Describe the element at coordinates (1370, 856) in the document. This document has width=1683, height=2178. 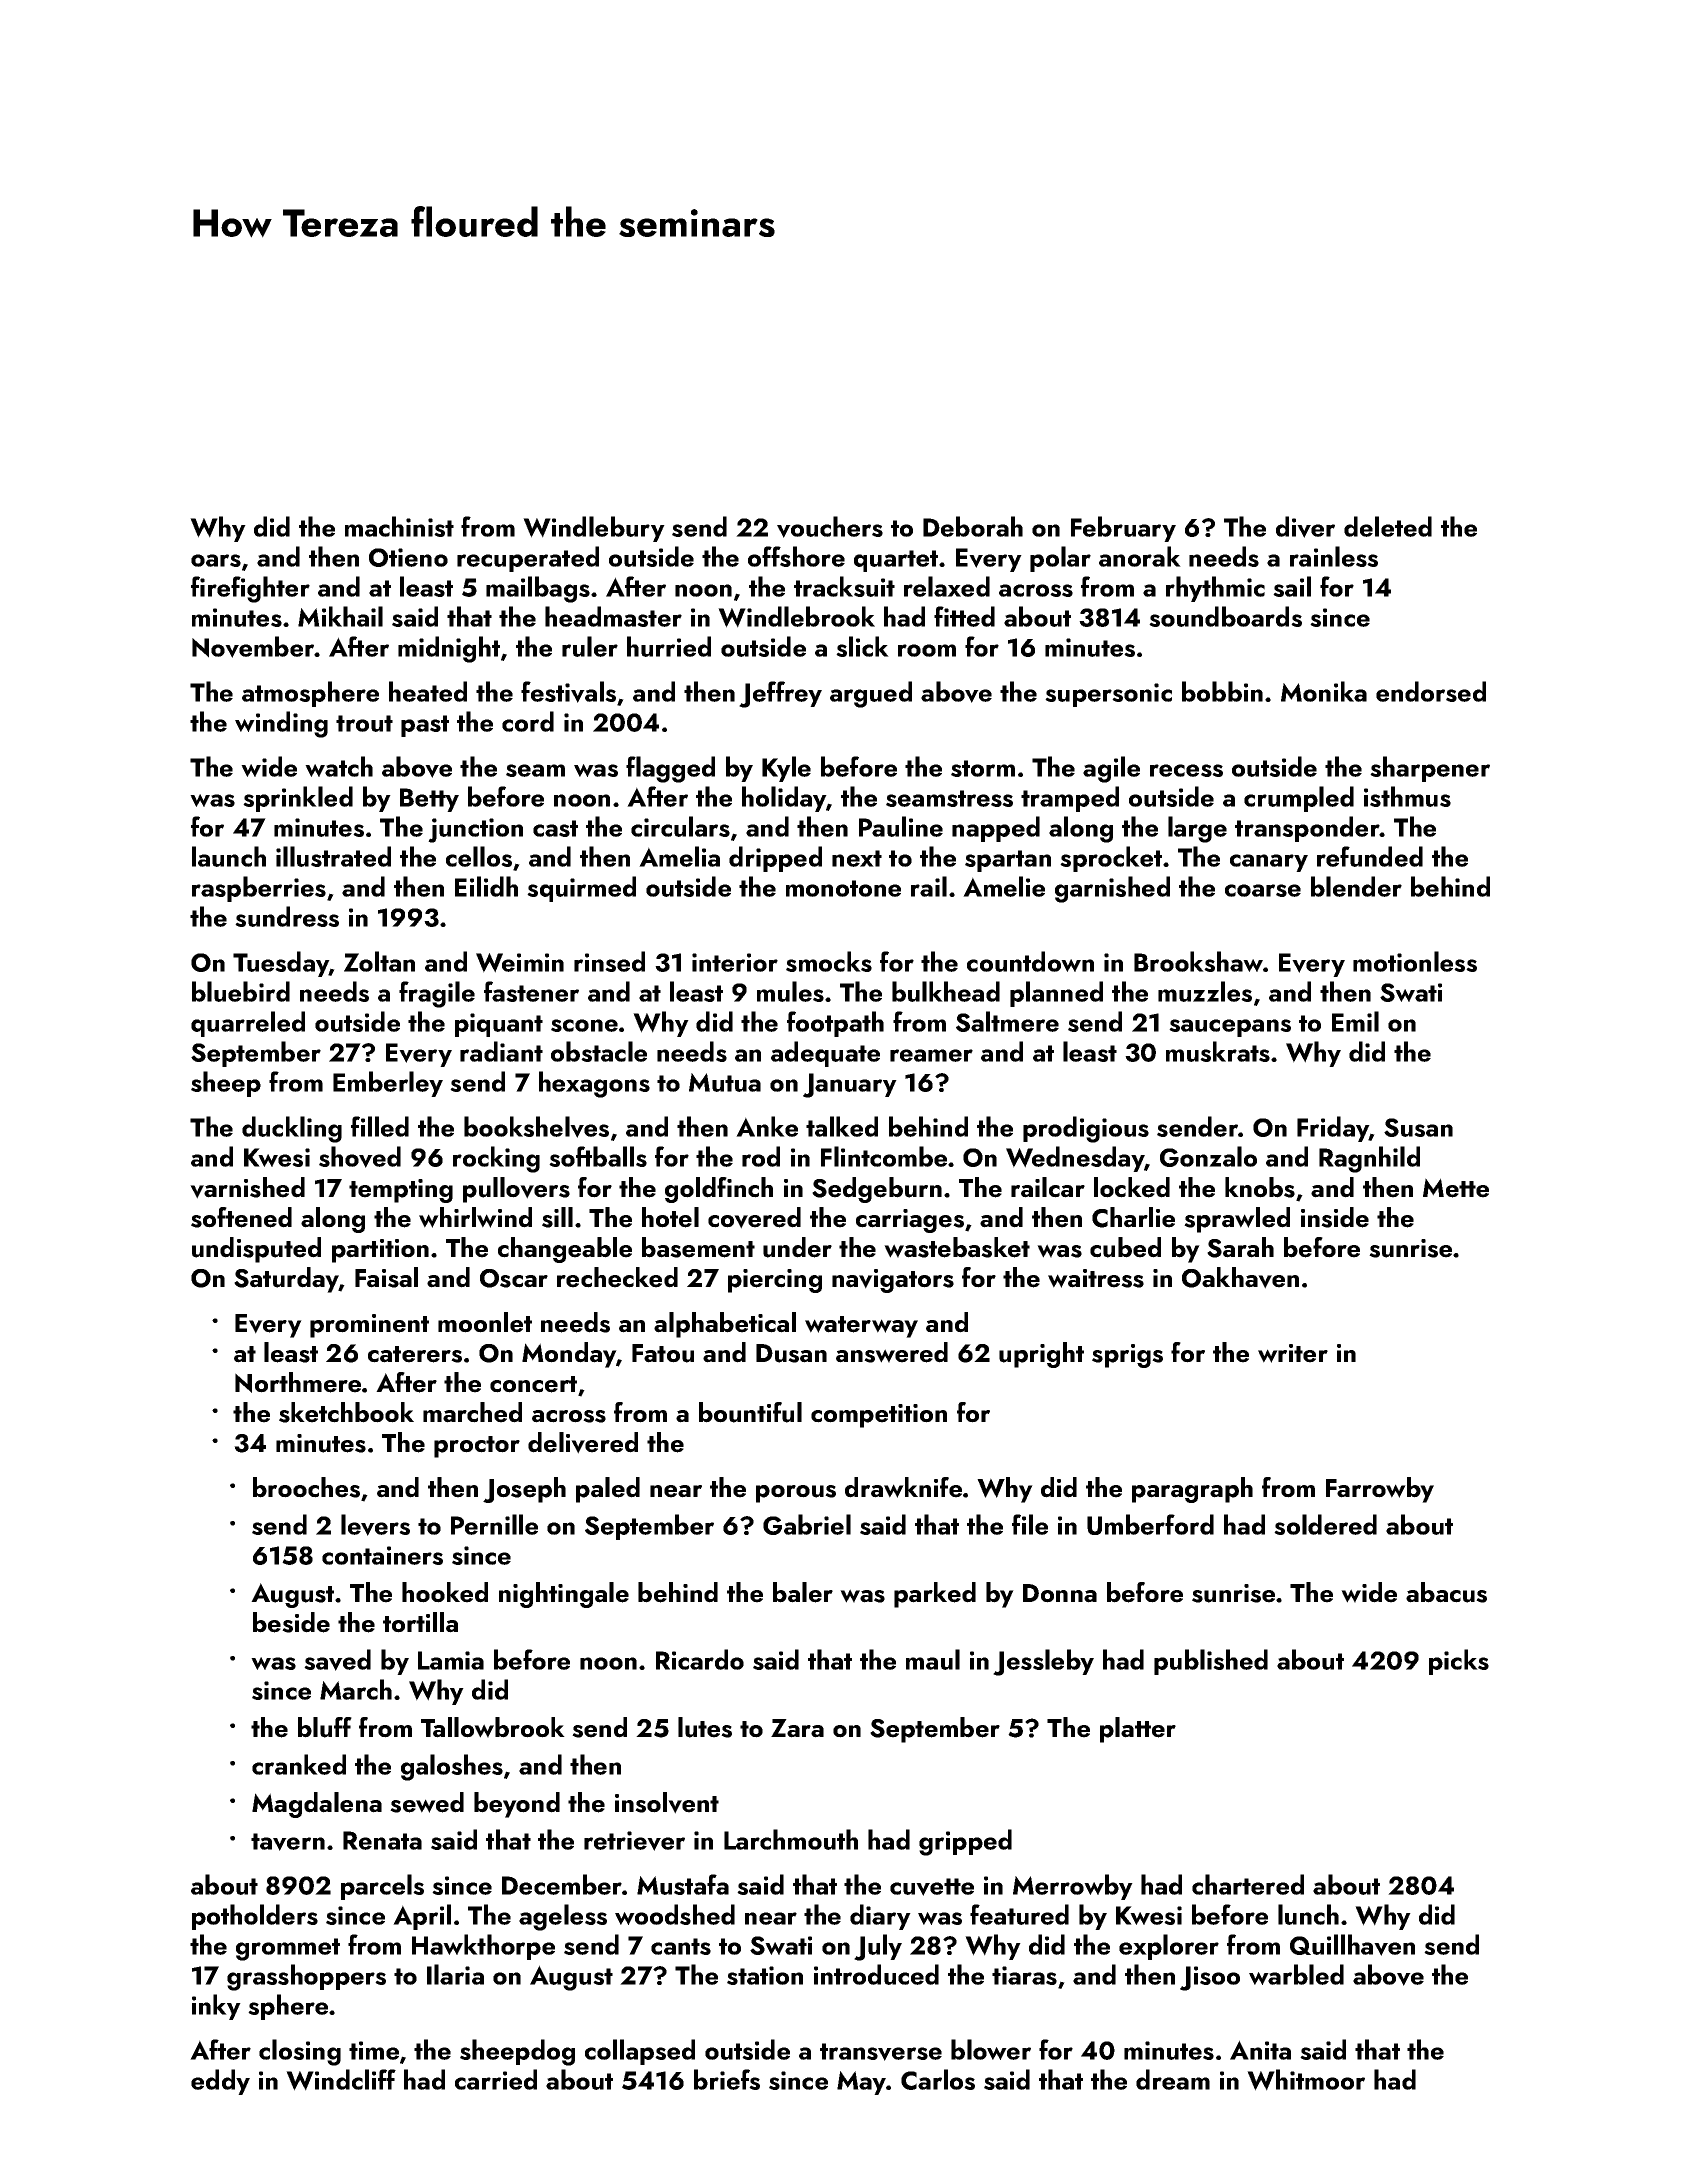
I see `refunded` at that location.
